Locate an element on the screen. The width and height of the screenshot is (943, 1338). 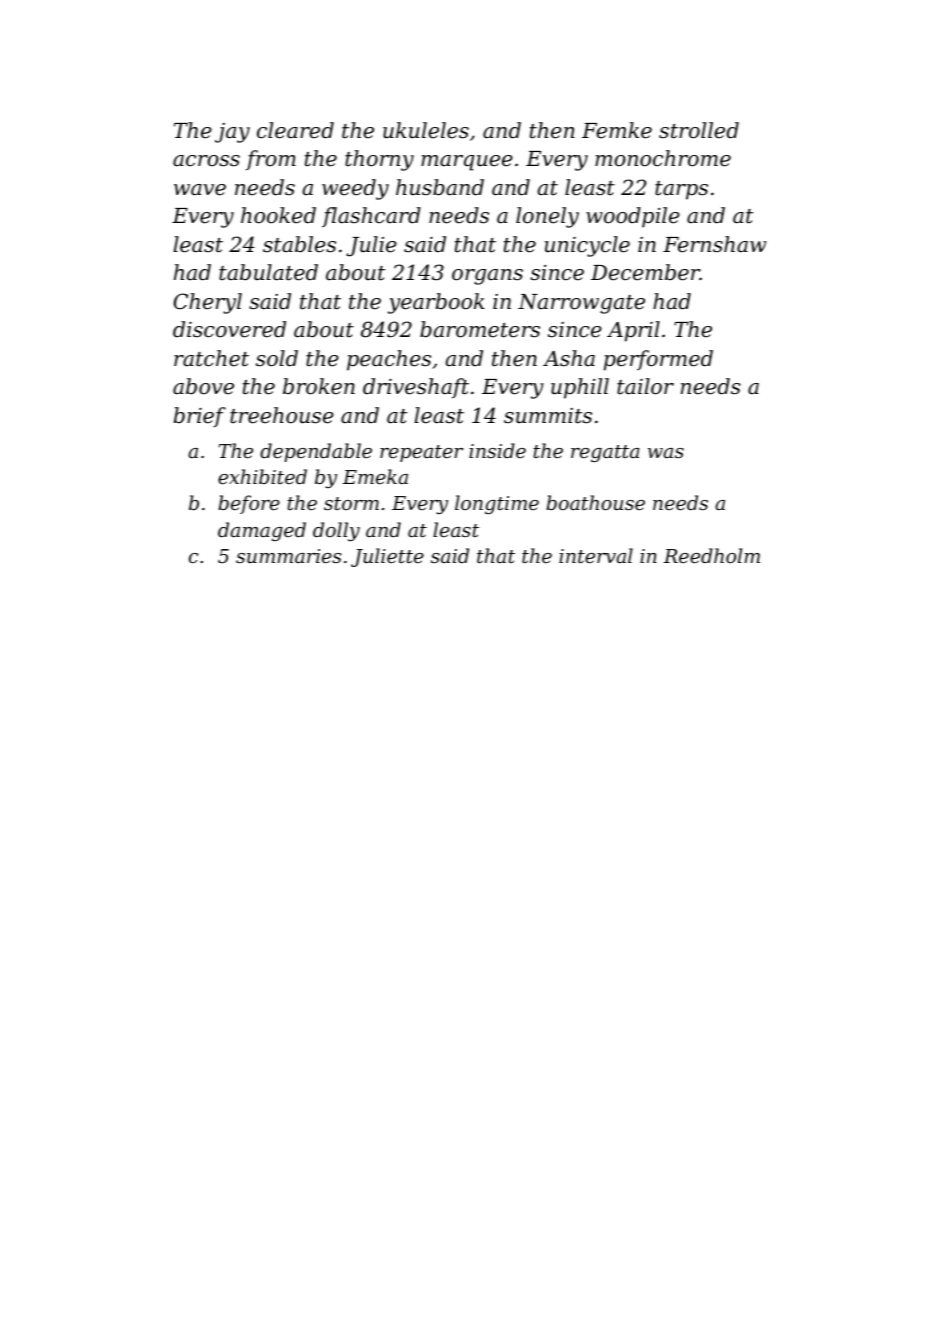
tabulated is located at coordinates (268, 272).
